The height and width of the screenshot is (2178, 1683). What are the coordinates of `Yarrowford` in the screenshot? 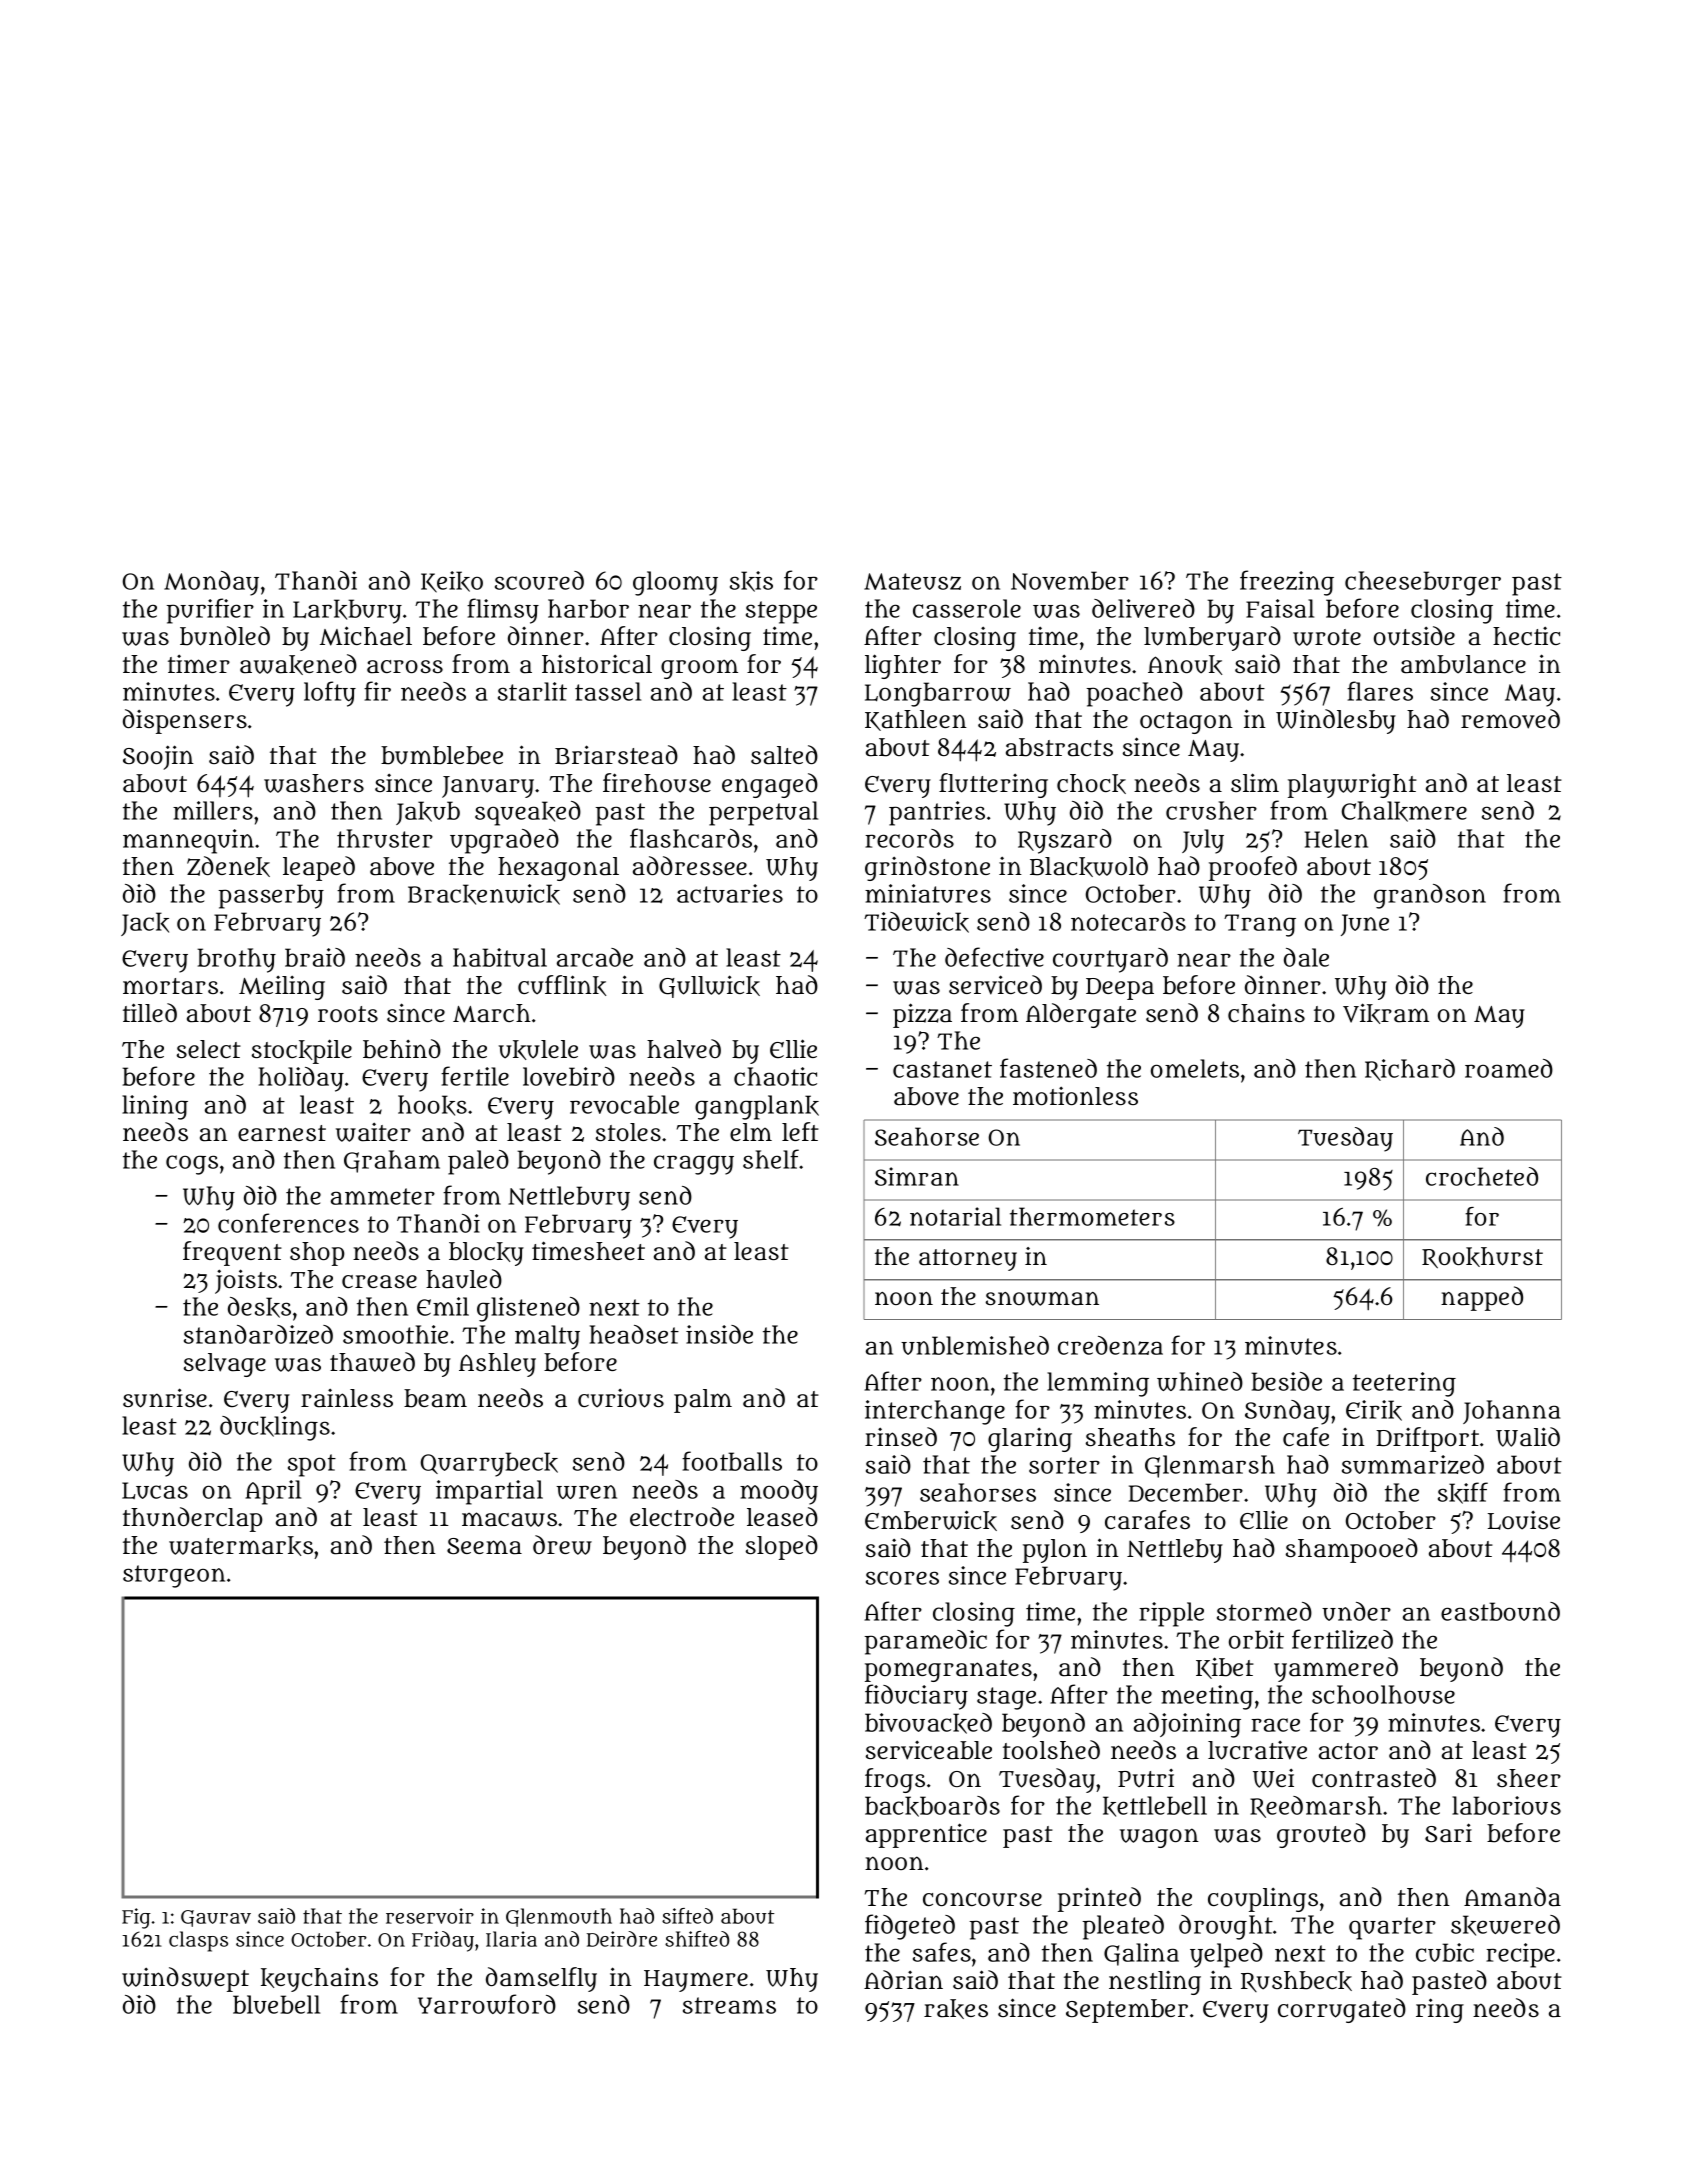 It's located at (487, 2004).
